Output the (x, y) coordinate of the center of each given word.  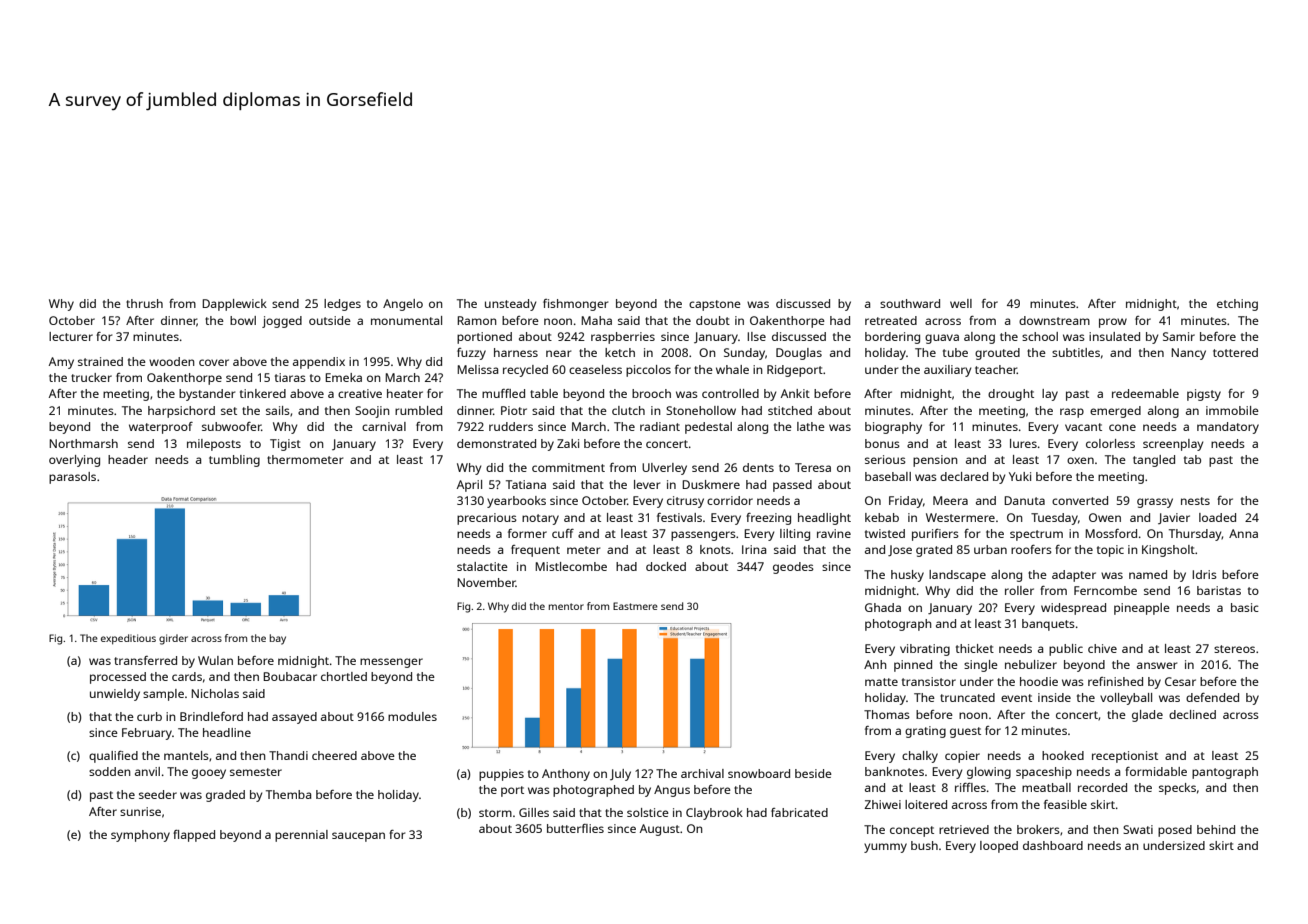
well (961, 303)
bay (278, 639)
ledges (342, 305)
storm (495, 813)
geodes (793, 568)
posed (1175, 831)
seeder (158, 794)
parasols (72, 478)
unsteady (510, 305)
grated (934, 551)
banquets (1048, 625)
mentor (566, 606)
